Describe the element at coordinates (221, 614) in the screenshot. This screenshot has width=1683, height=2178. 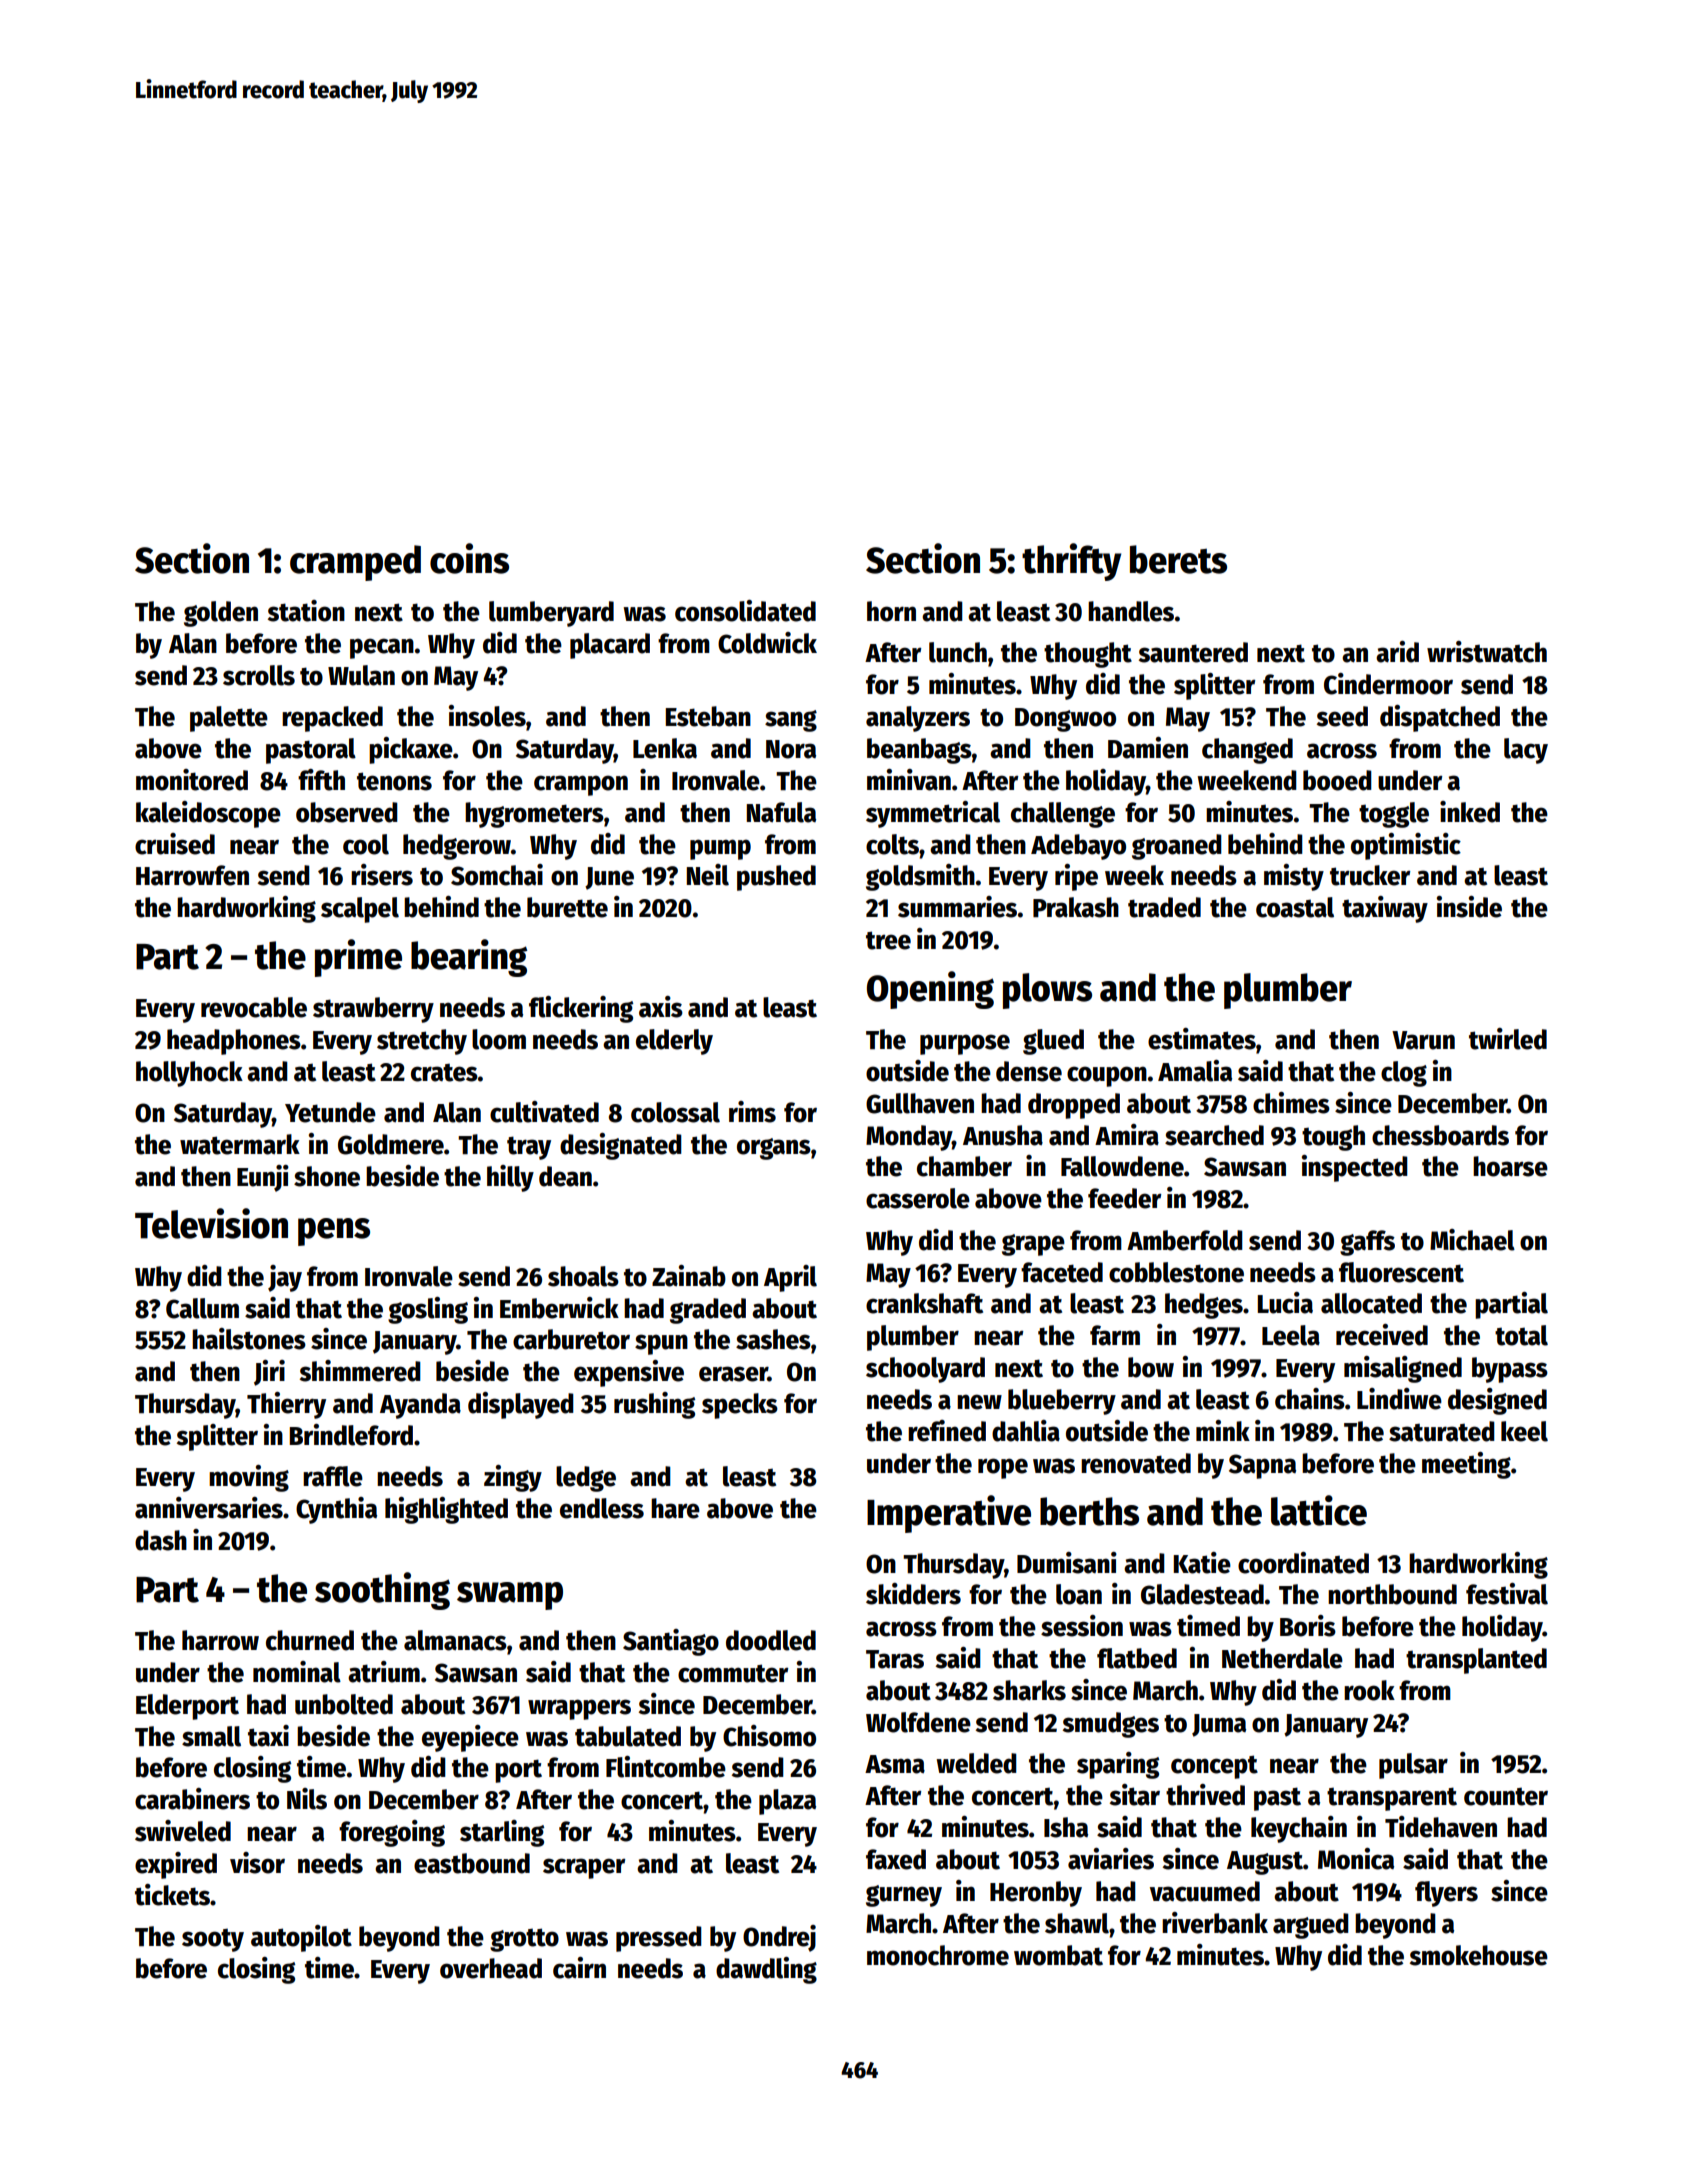
I see `golden` at that location.
